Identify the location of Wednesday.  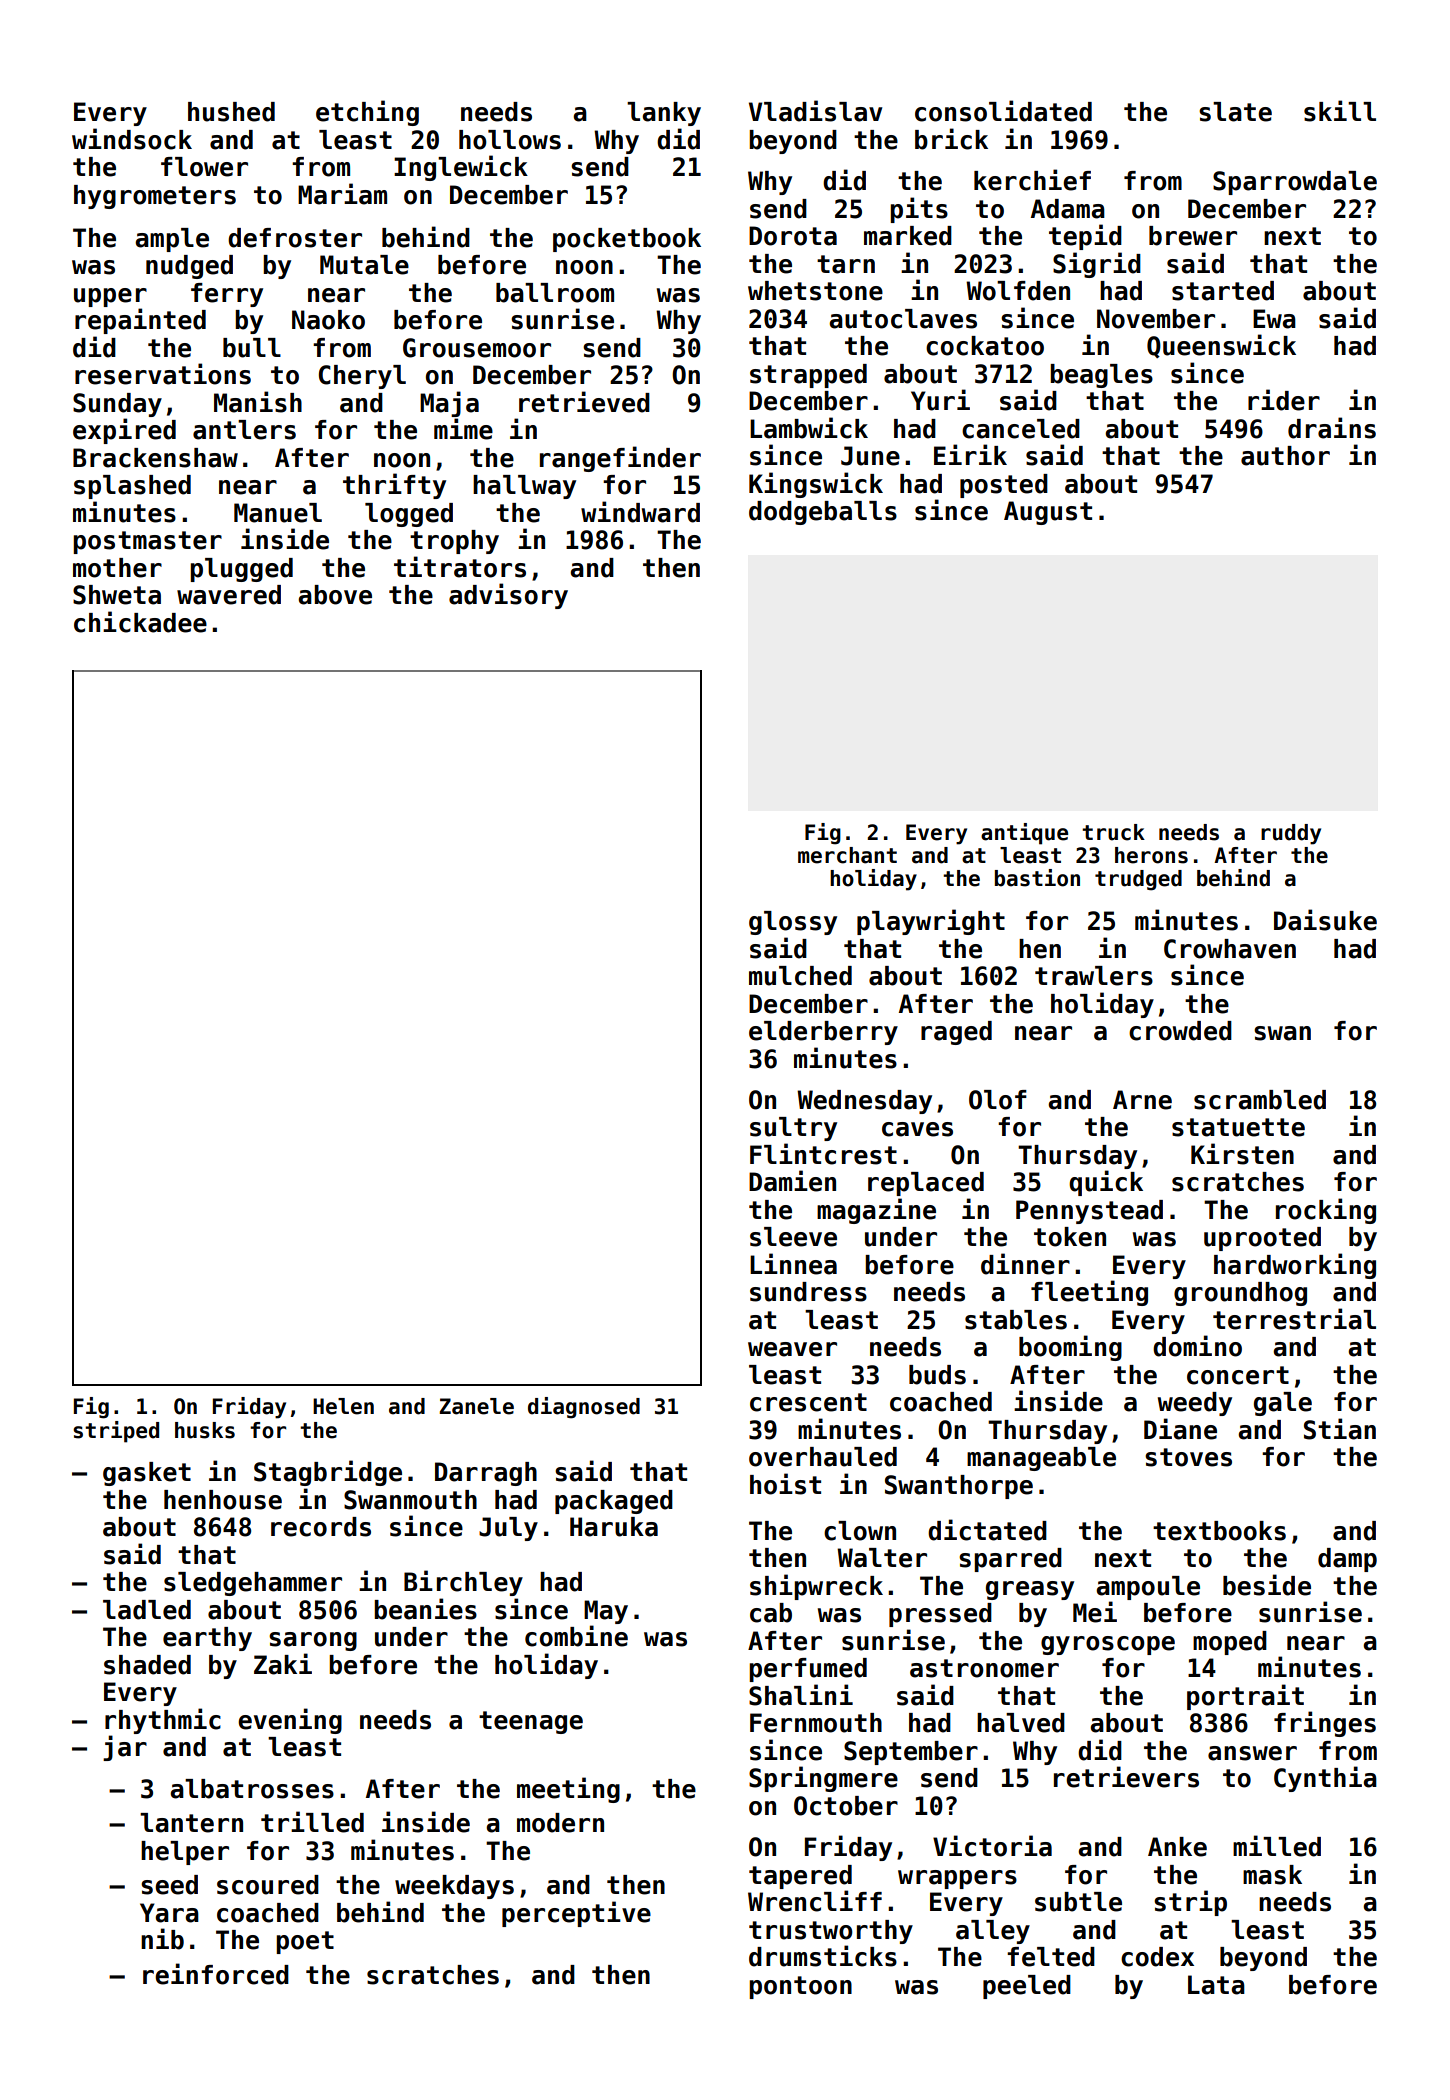
(864, 1102).
